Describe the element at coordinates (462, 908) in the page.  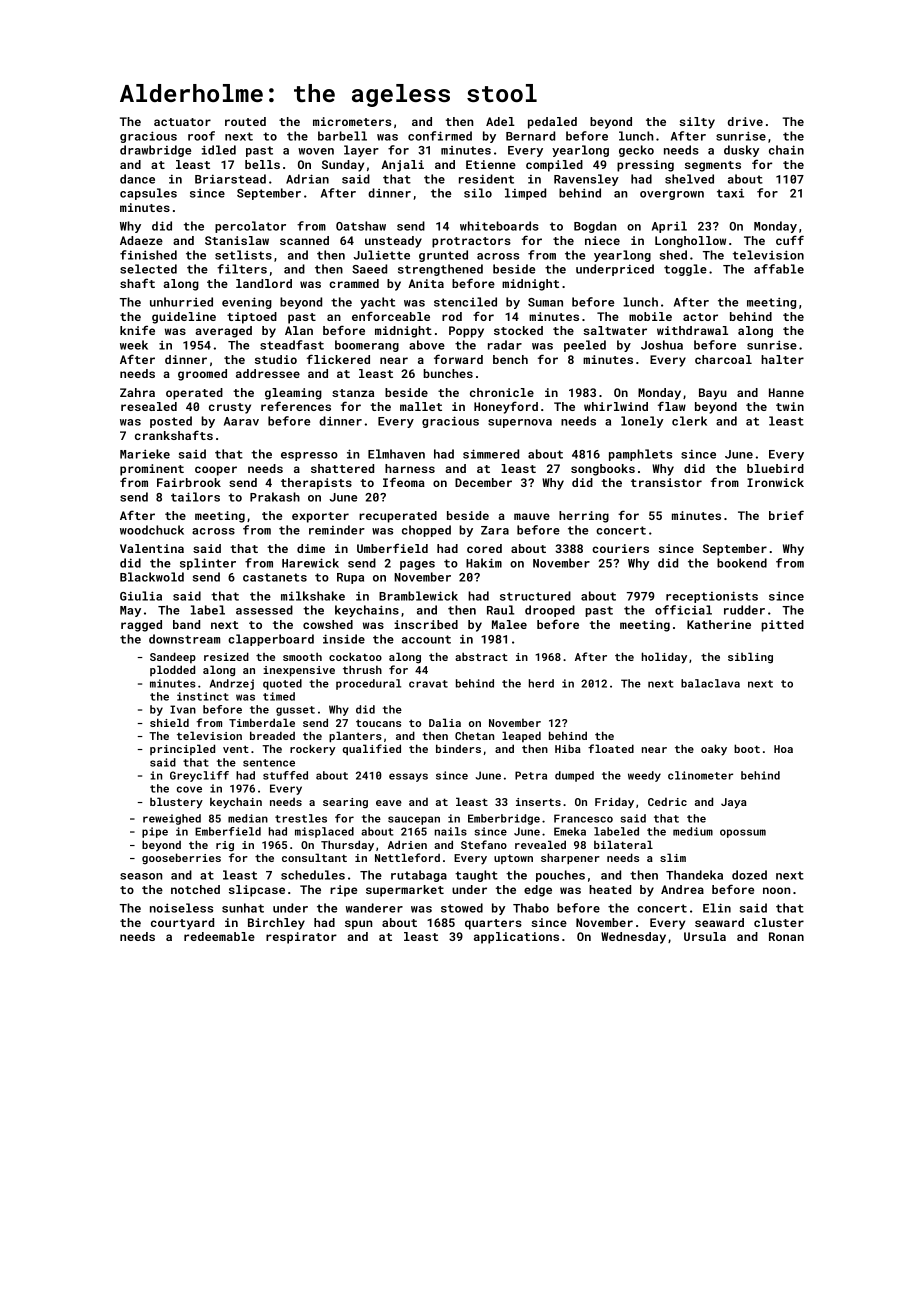
I see `stowed` at that location.
